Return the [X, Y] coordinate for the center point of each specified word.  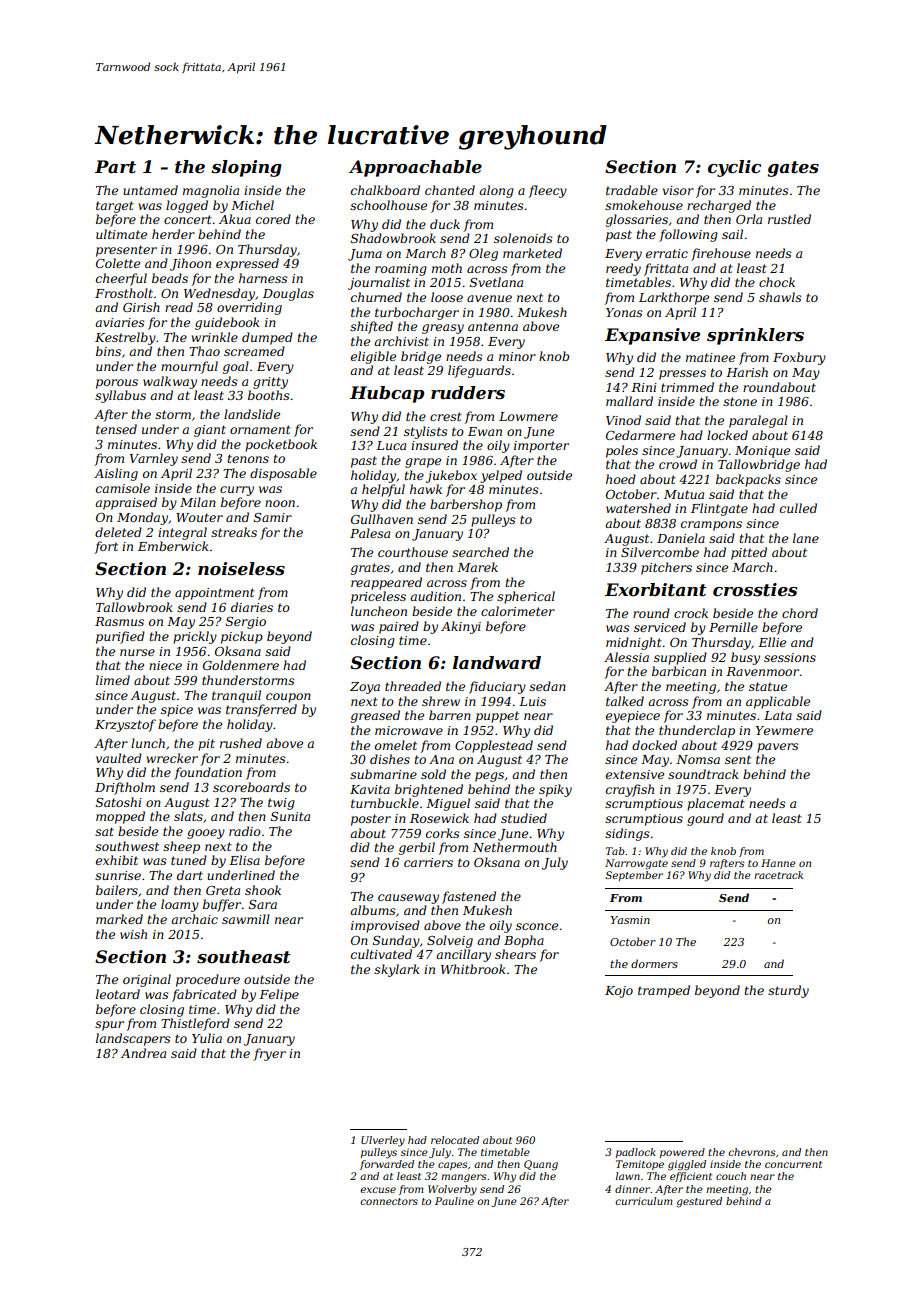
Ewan [485, 431]
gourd [705, 819]
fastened [469, 897]
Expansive [652, 336]
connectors [389, 1201]
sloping [246, 168]
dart [190, 875]
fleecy [548, 191]
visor [678, 190]
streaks [234, 532]
